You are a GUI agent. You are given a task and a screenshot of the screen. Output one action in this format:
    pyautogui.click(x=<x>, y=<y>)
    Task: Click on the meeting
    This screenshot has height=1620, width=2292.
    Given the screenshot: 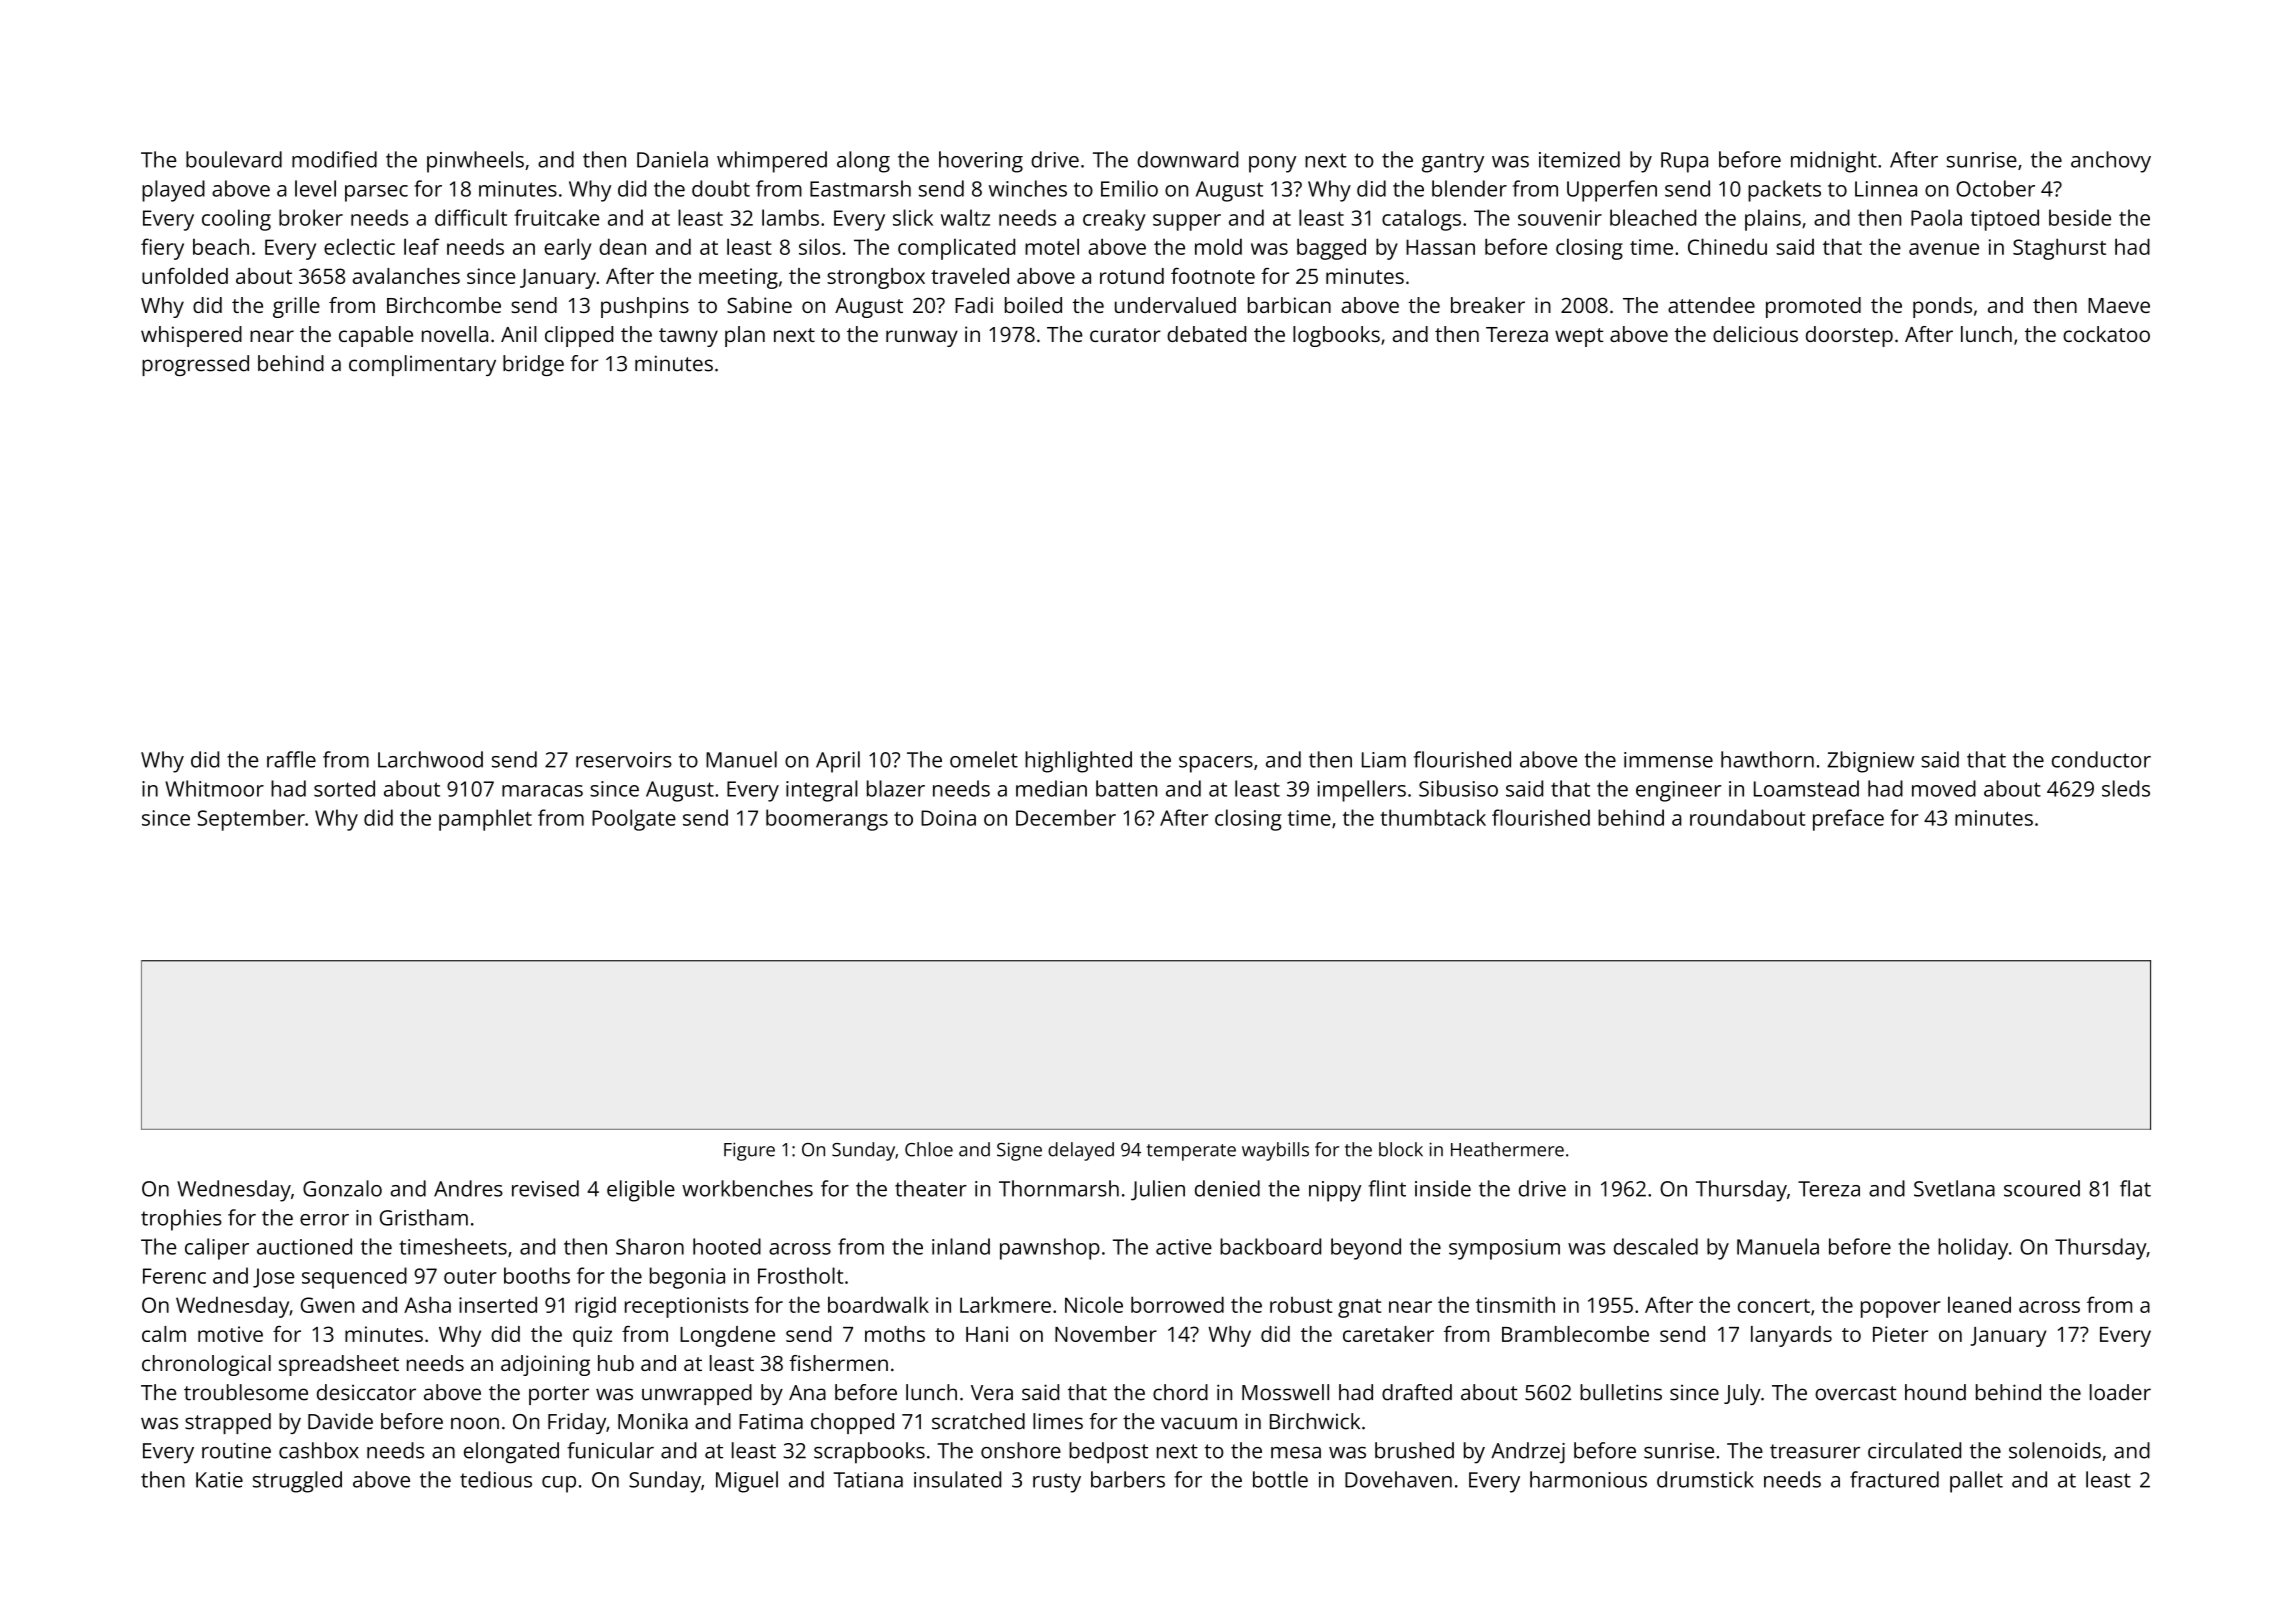 What is the action you would take?
    pyautogui.click(x=738, y=278)
